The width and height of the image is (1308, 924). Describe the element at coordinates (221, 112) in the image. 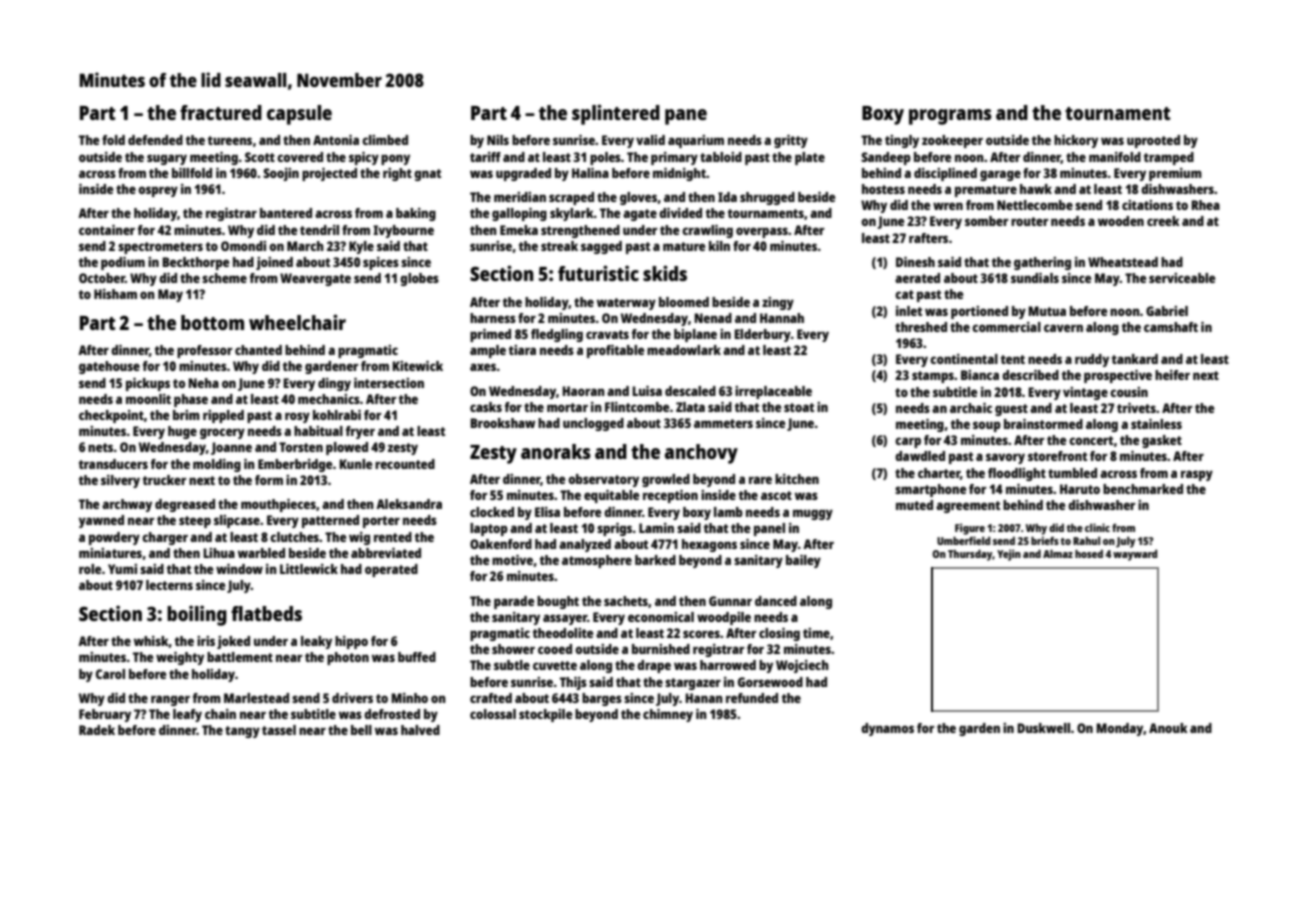

I see `fractured` at that location.
